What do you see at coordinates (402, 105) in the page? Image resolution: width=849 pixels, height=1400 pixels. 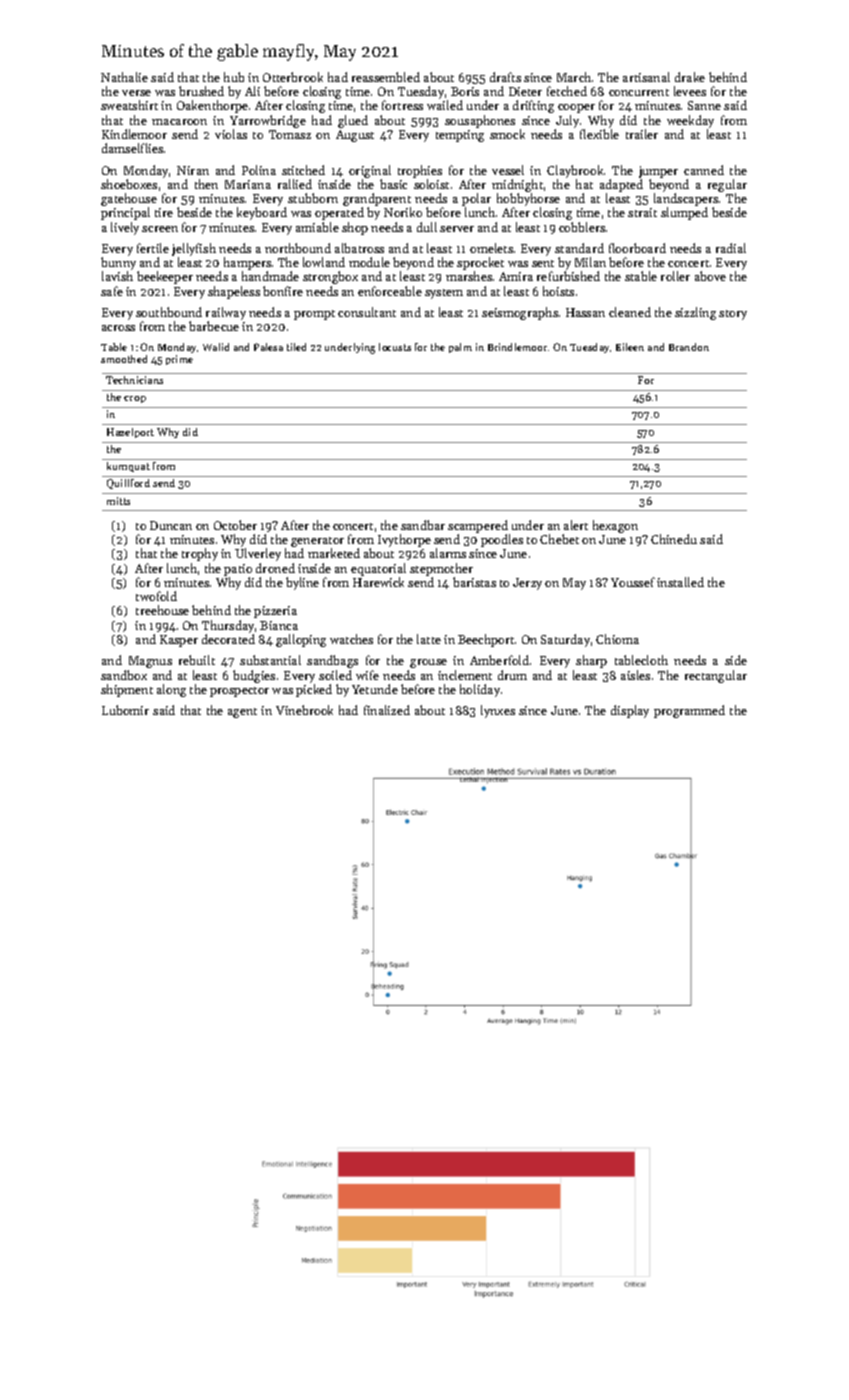 I see `fortress` at bounding box center [402, 105].
